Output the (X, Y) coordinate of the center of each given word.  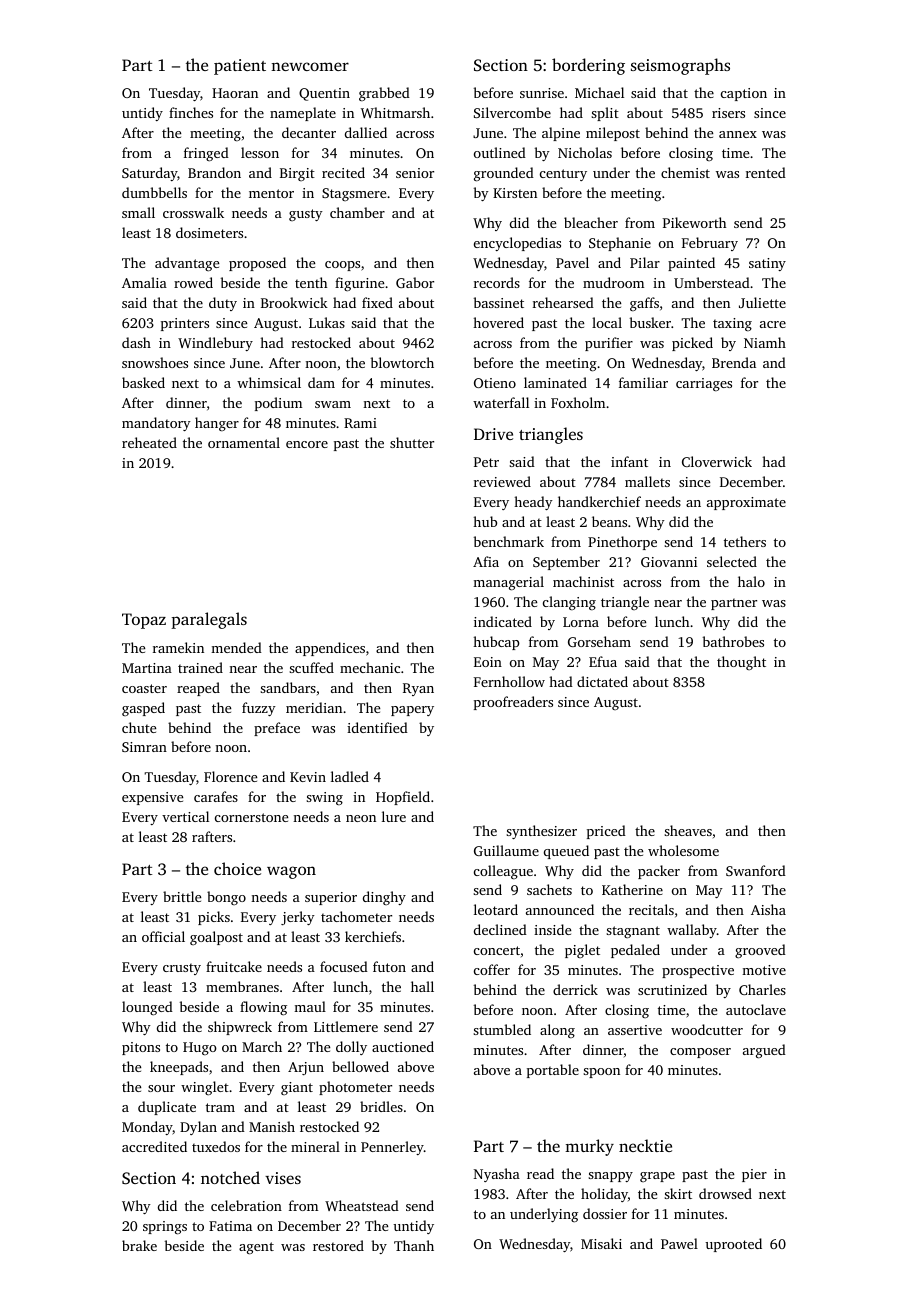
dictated (602, 681)
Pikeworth (694, 222)
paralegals (209, 620)
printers (185, 324)
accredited (154, 1146)
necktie (645, 1145)
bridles (381, 1106)
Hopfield (403, 798)
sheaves (688, 830)
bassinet (499, 302)
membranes (242, 986)
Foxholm (578, 402)
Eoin (488, 662)
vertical (185, 816)
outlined (500, 152)
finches (191, 112)
